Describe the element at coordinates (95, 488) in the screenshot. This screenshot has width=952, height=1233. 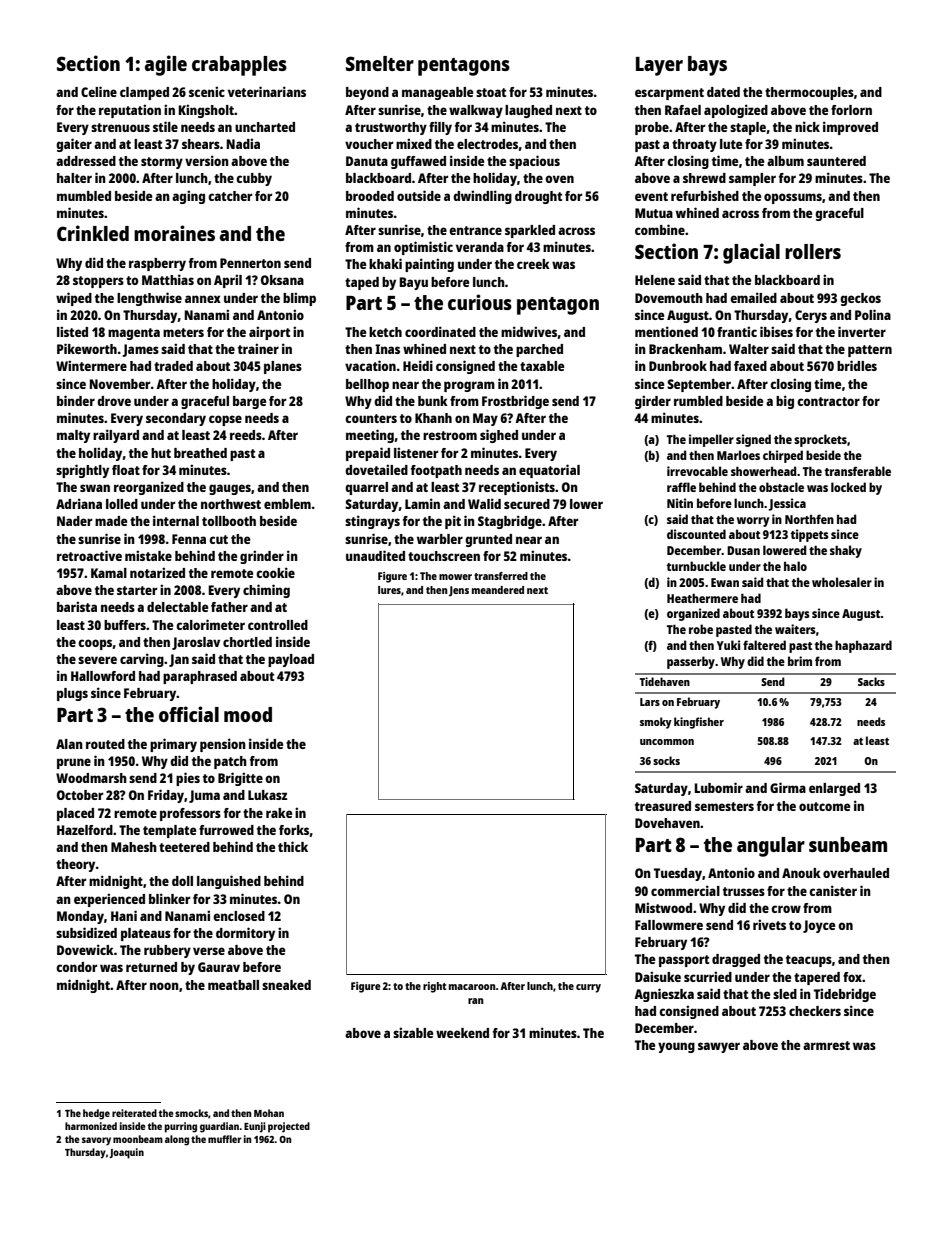
I see `swan` at that location.
